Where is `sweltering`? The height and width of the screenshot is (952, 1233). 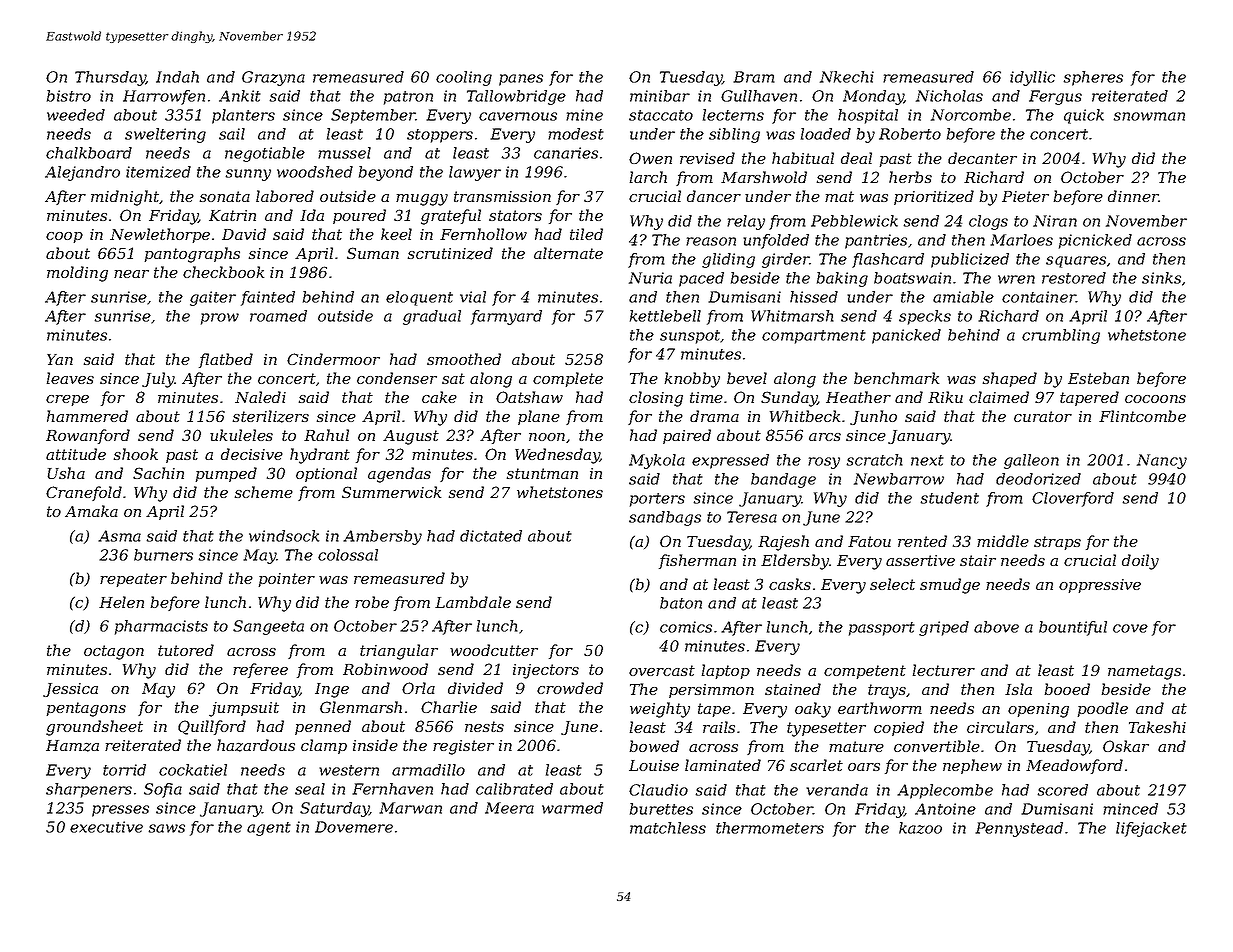 sweltering is located at coordinates (165, 135).
